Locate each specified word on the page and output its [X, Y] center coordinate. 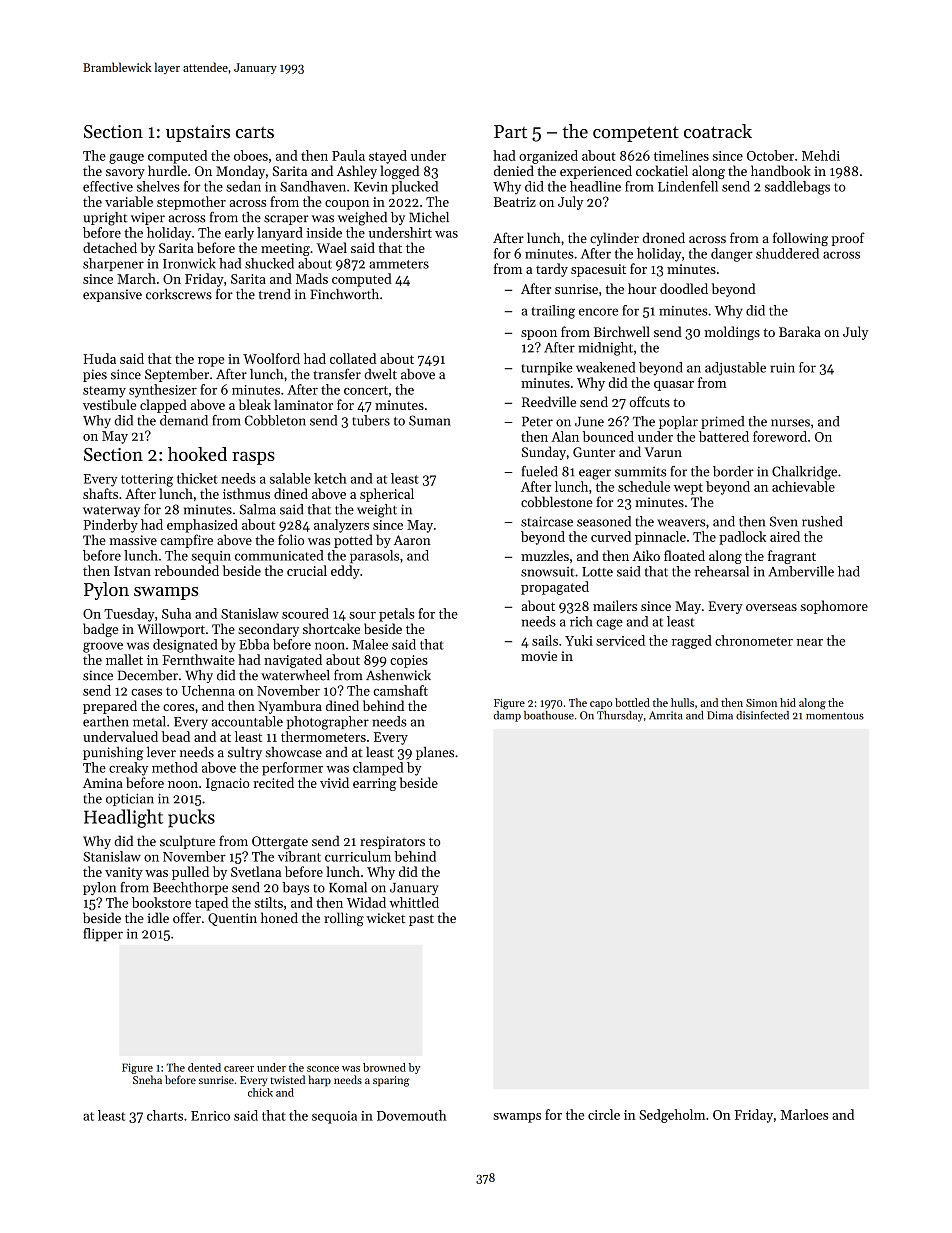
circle [604, 1114]
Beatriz [515, 202]
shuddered [787, 253]
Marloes [804, 1114]
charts [165, 1115]
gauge [126, 159]
